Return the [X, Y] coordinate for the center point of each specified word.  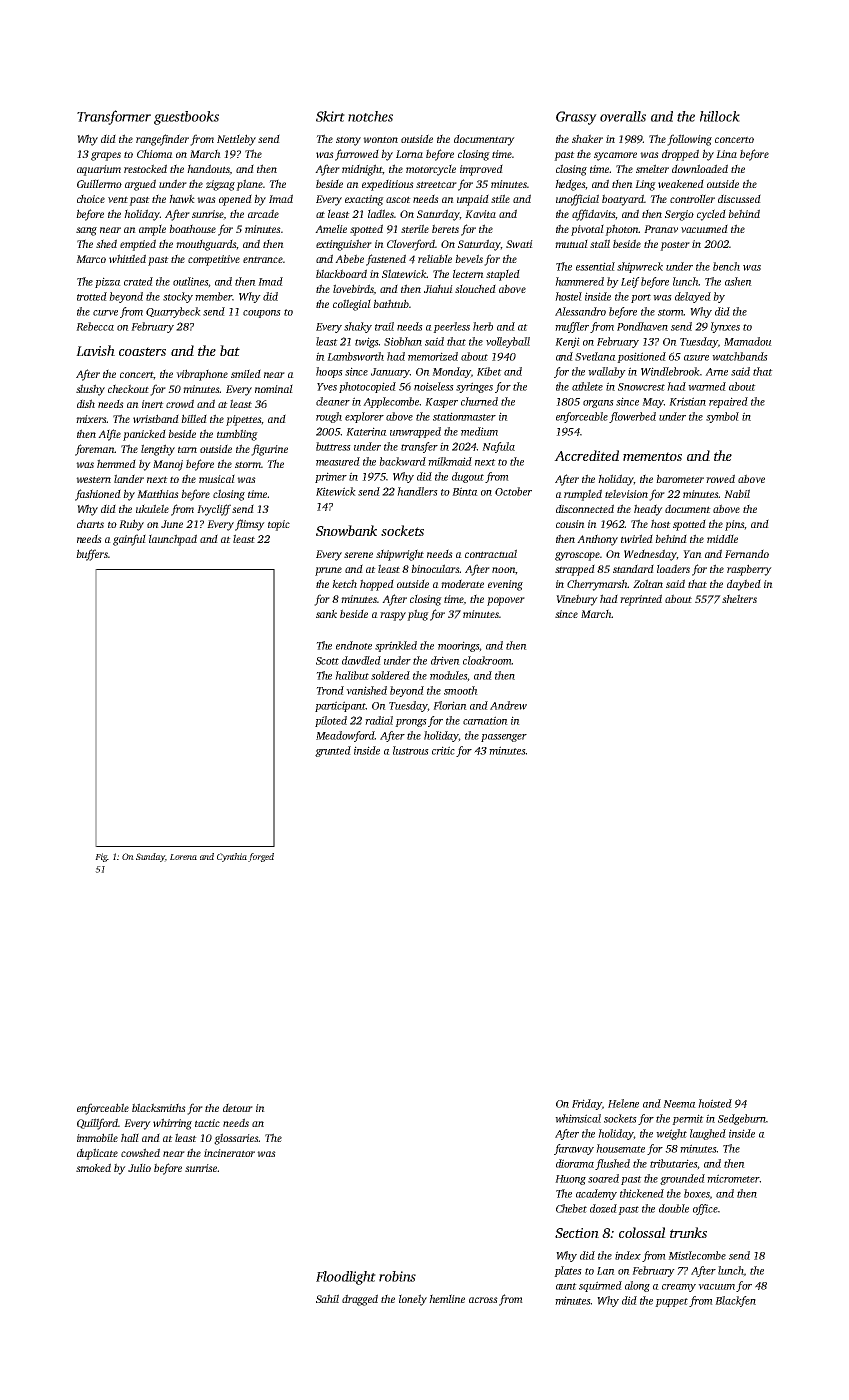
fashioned [98, 495]
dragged [360, 1300]
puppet [671, 1302]
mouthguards [206, 245]
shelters [739, 598]
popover [506, 601]
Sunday [150, 857]
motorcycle [431, 170]
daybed [744, 585]
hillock [720, 116]
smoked [93, 1167]
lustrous [411, 750]
